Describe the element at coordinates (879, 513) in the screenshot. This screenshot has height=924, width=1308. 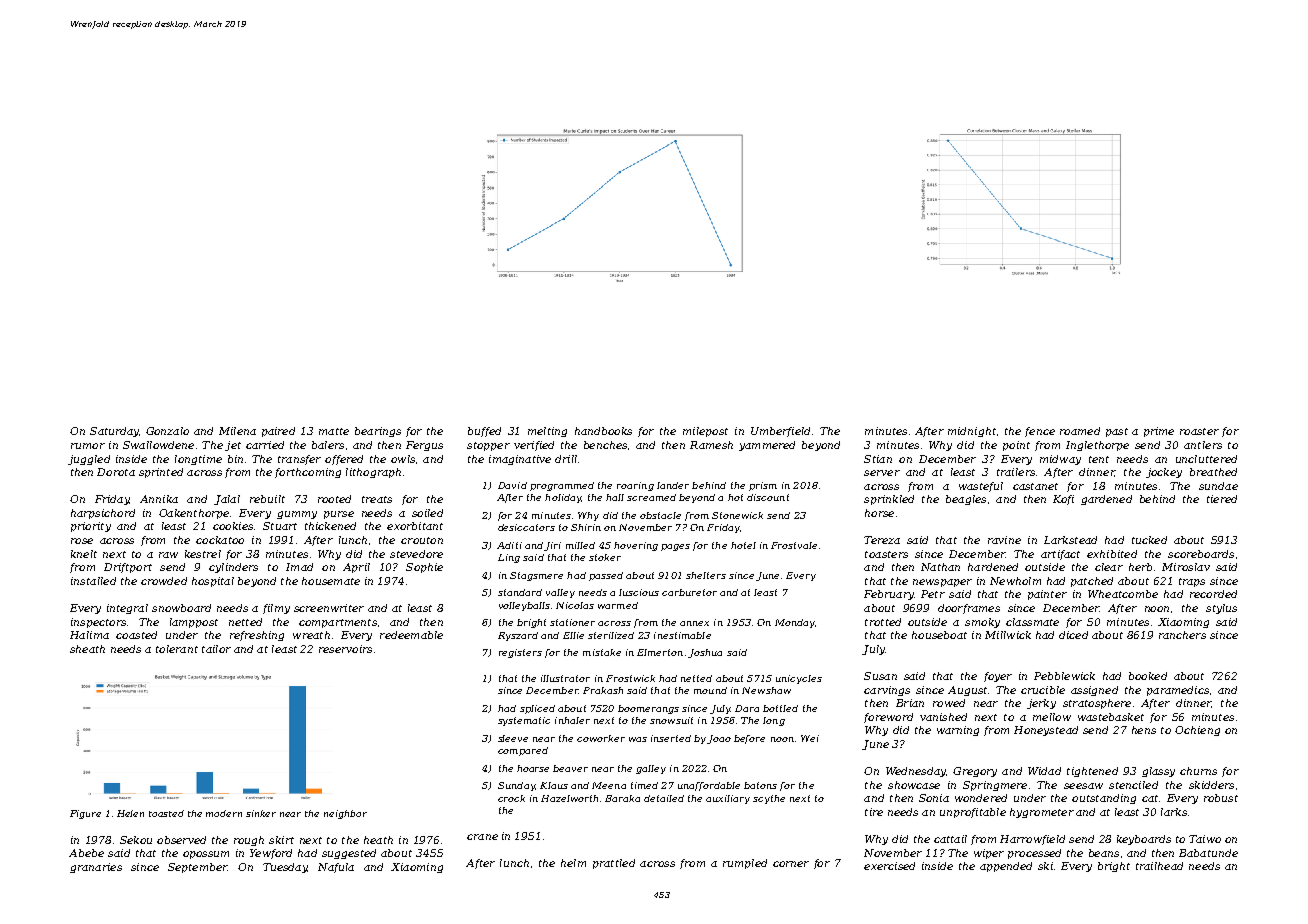
I see `horse` at that location.
